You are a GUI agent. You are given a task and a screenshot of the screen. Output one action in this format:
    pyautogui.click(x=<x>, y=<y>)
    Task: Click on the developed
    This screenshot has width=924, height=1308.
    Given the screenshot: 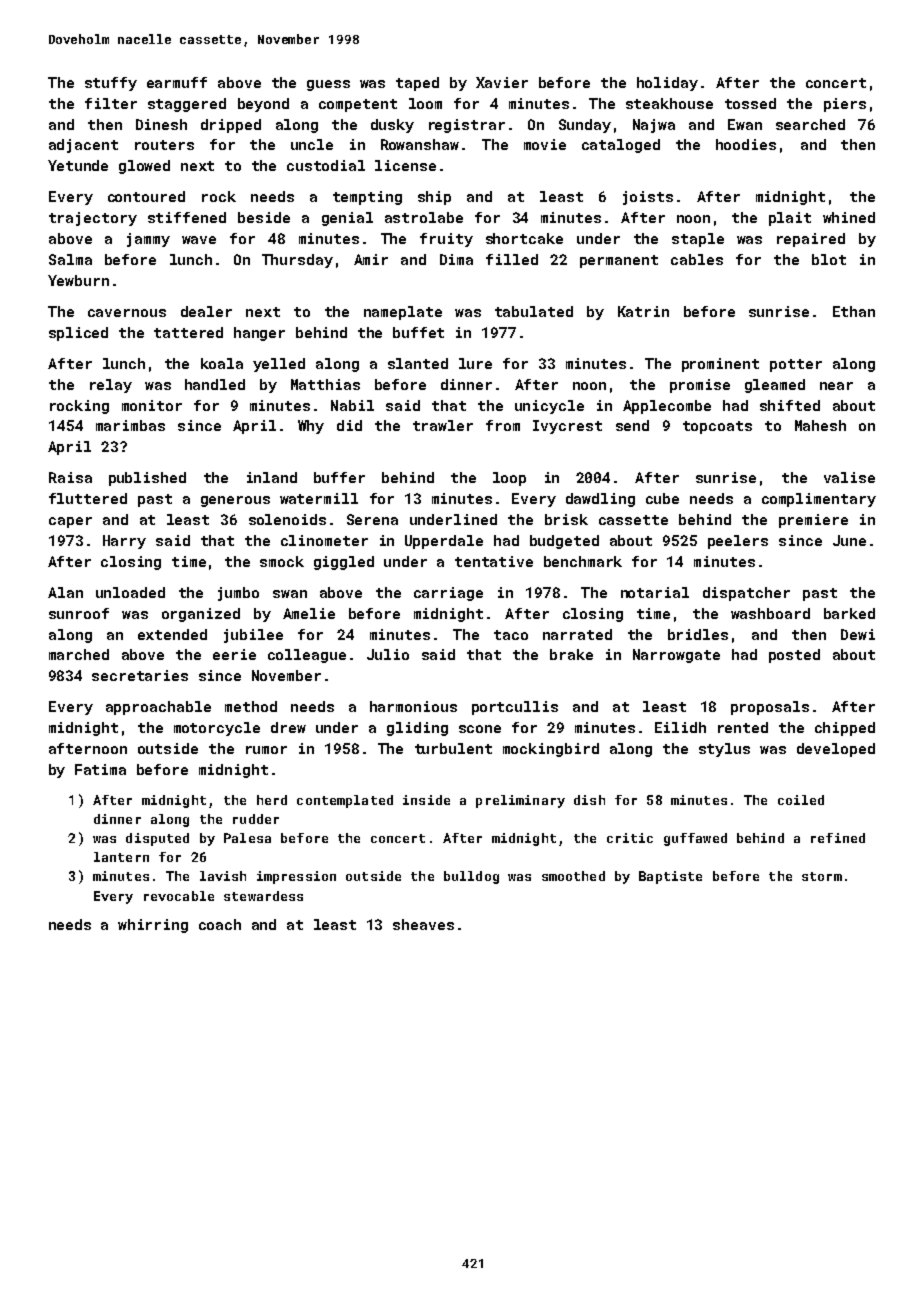 What is the action you would take?
    pyautogui.click(x=836, y=750)
